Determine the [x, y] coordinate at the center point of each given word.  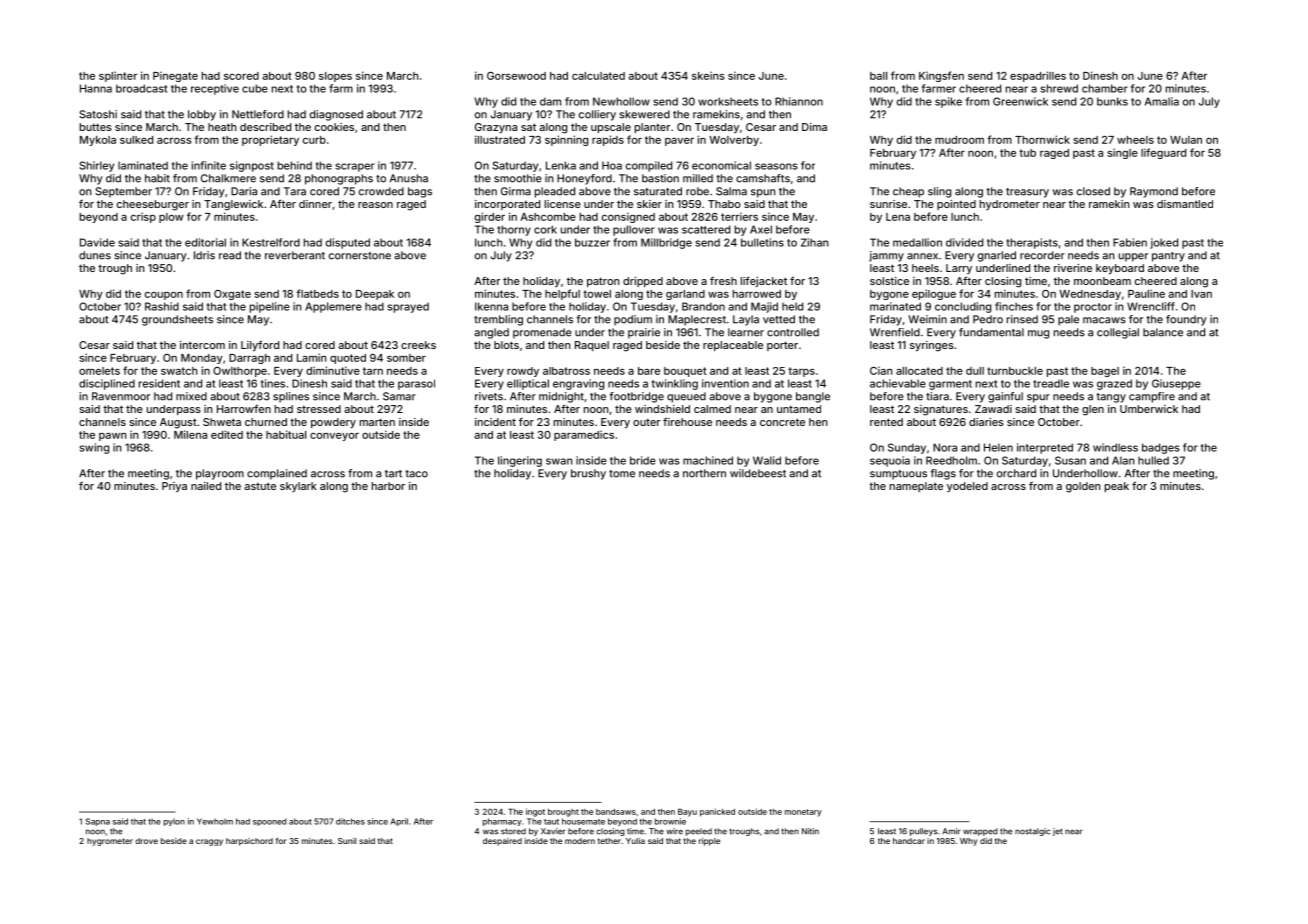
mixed [191, 396]
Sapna [98, 822]
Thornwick [1042, 139]
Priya [174, 487]
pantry [1168, 257]
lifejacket [764, 281]
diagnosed [336, 115]
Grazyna [496, 128]
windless [1115, 447]
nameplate [916, 487]
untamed [799, 409]
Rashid [162, 306]
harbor [388, 486]
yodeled [967, 487]
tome [622, 474]
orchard [1016, 473]
